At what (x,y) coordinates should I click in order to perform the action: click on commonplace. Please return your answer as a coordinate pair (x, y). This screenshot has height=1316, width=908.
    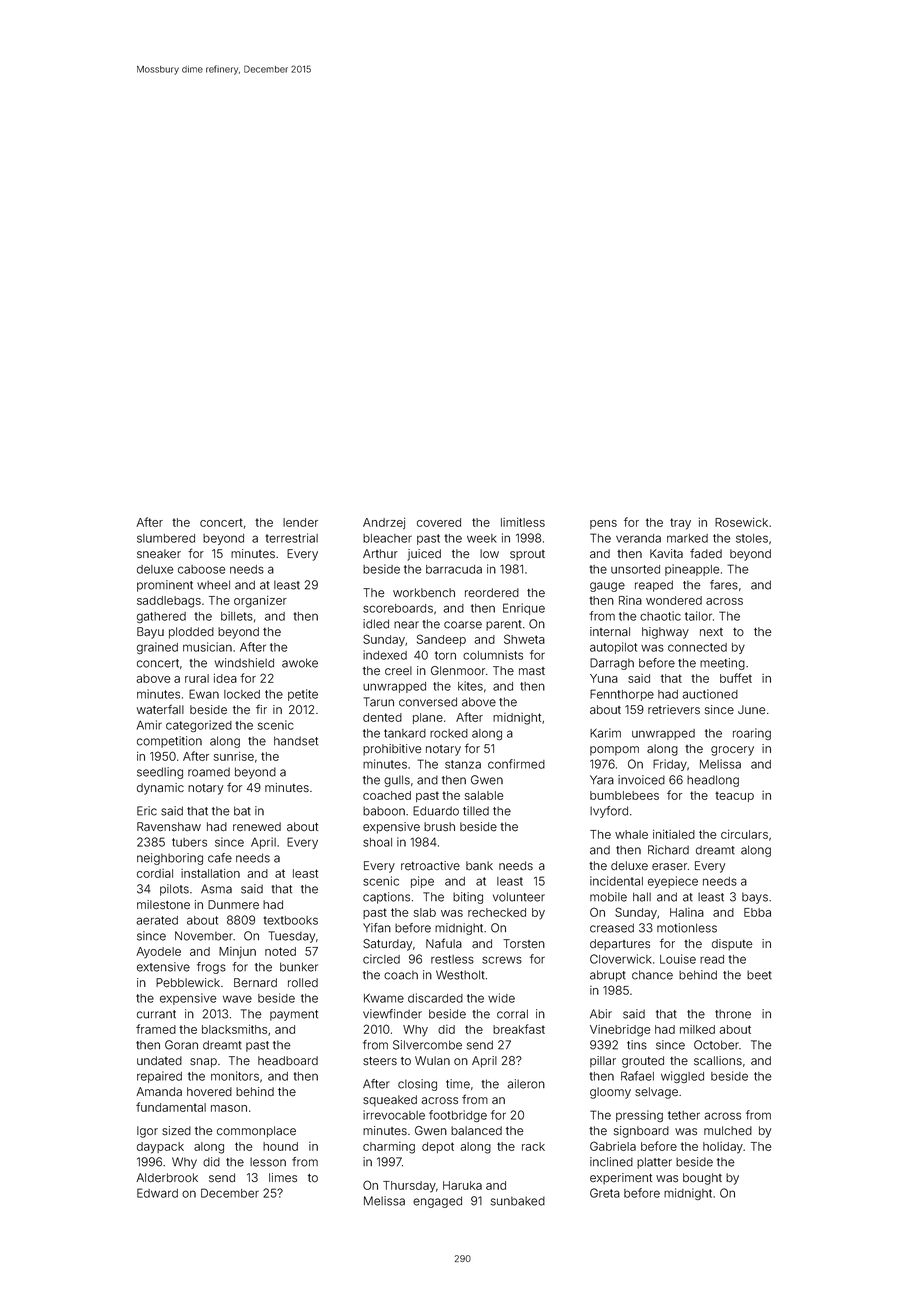
    Looking at the image, I should click on (256, 1132).
